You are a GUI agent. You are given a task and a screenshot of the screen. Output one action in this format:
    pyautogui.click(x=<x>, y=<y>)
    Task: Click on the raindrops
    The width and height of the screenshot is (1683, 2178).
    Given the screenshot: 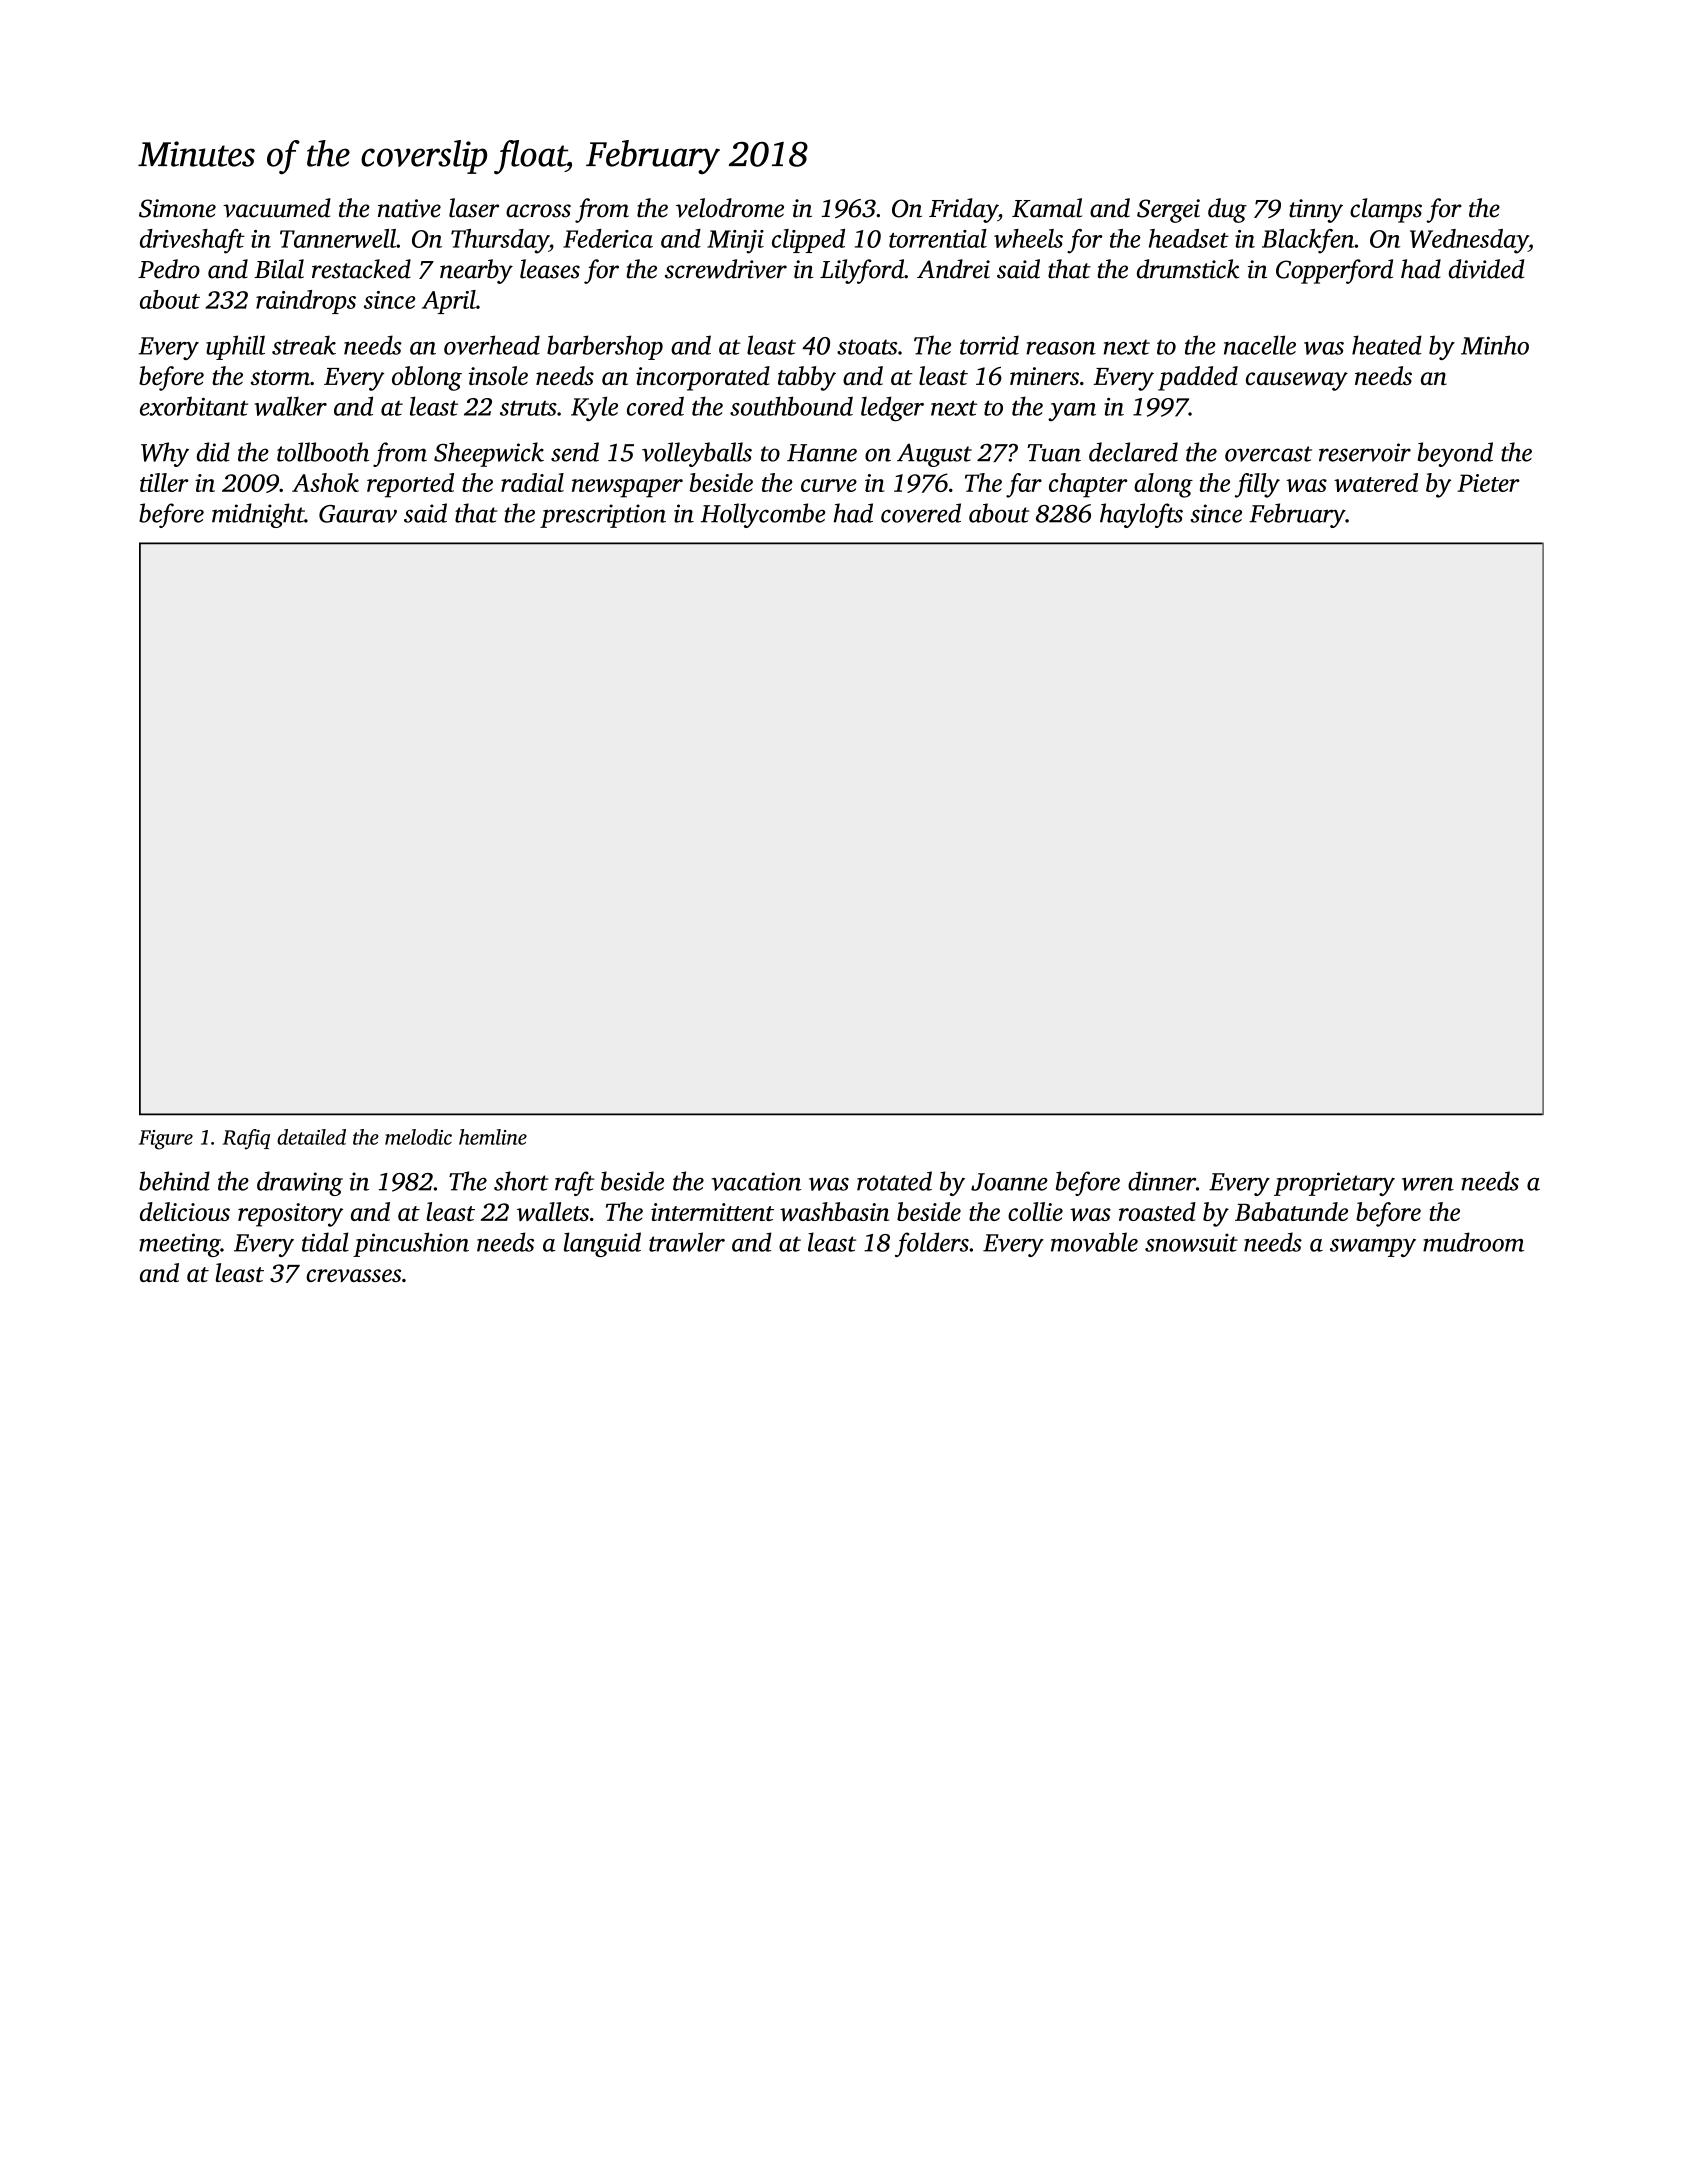 What is the action you would take?
    pyautogui.click(x=306, y=302)
